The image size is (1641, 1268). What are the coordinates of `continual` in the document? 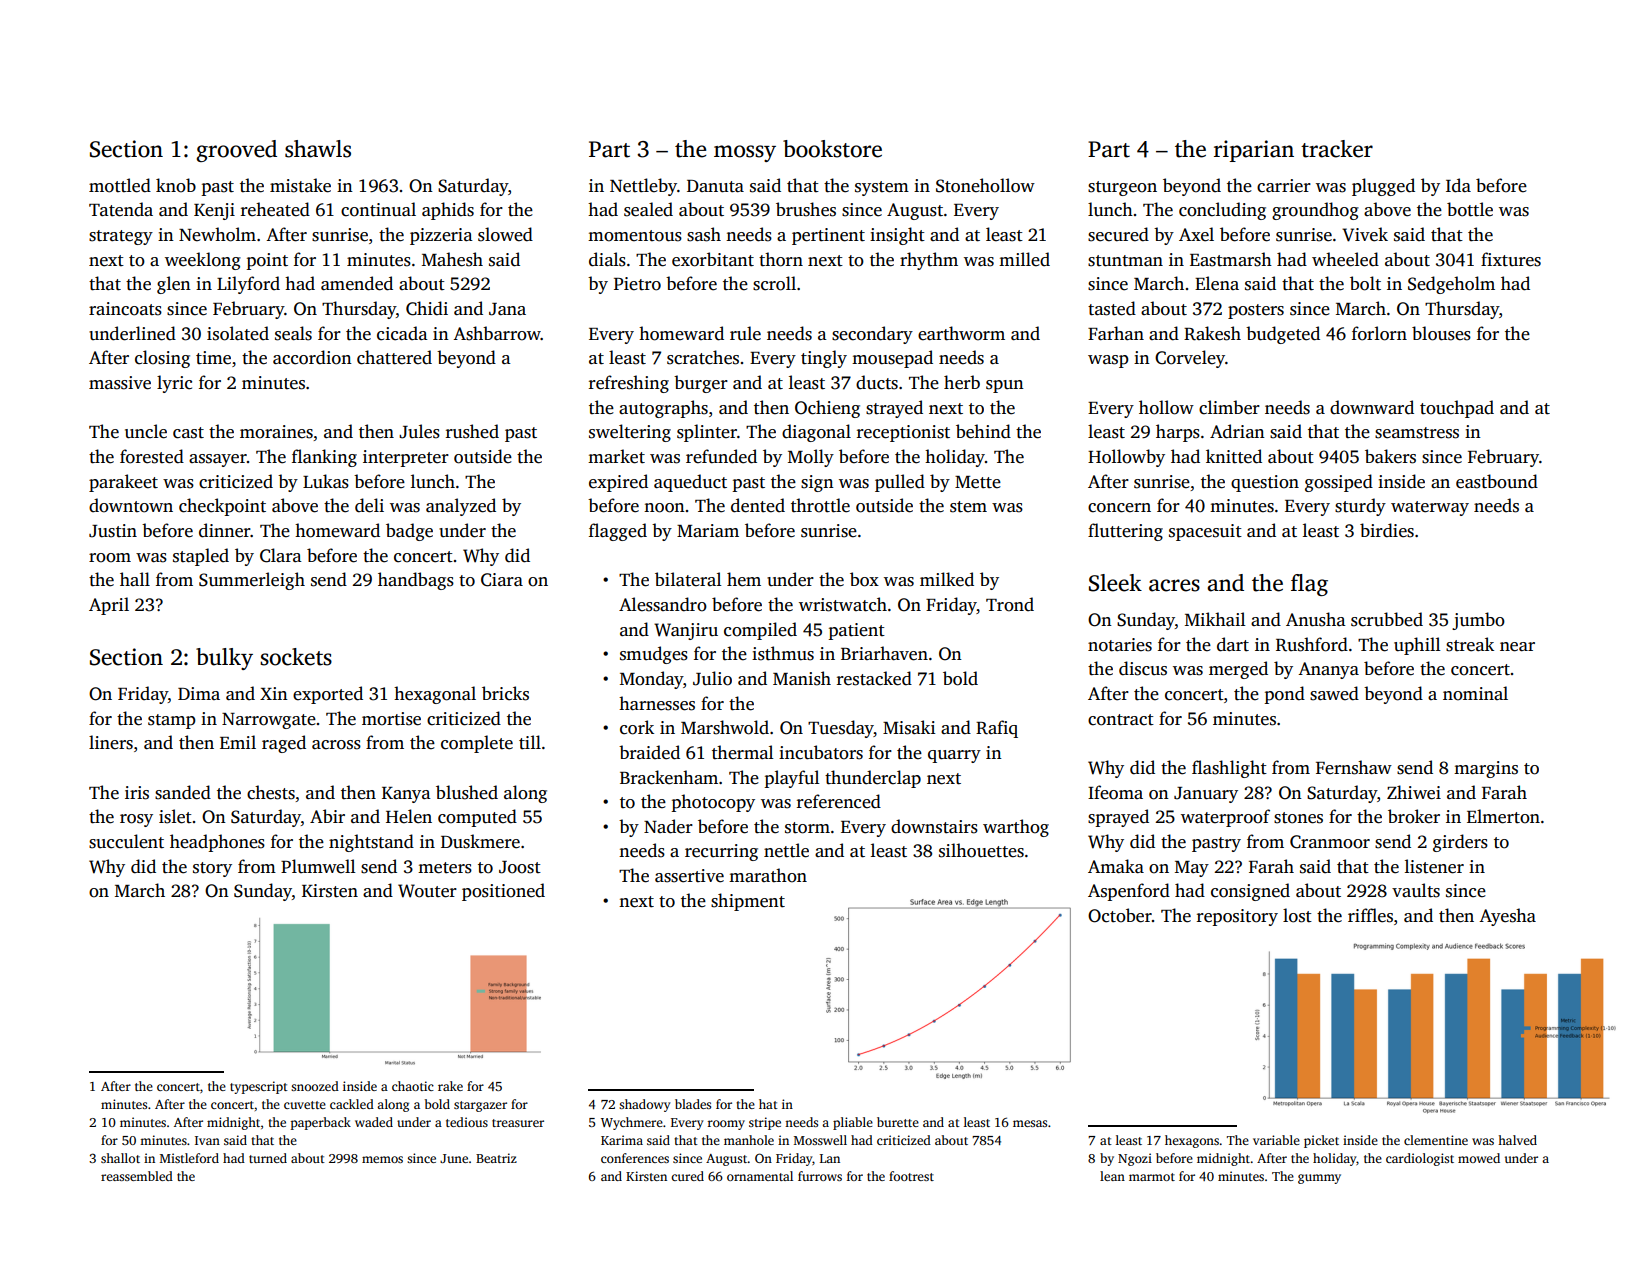 It's located at (378, 209).
